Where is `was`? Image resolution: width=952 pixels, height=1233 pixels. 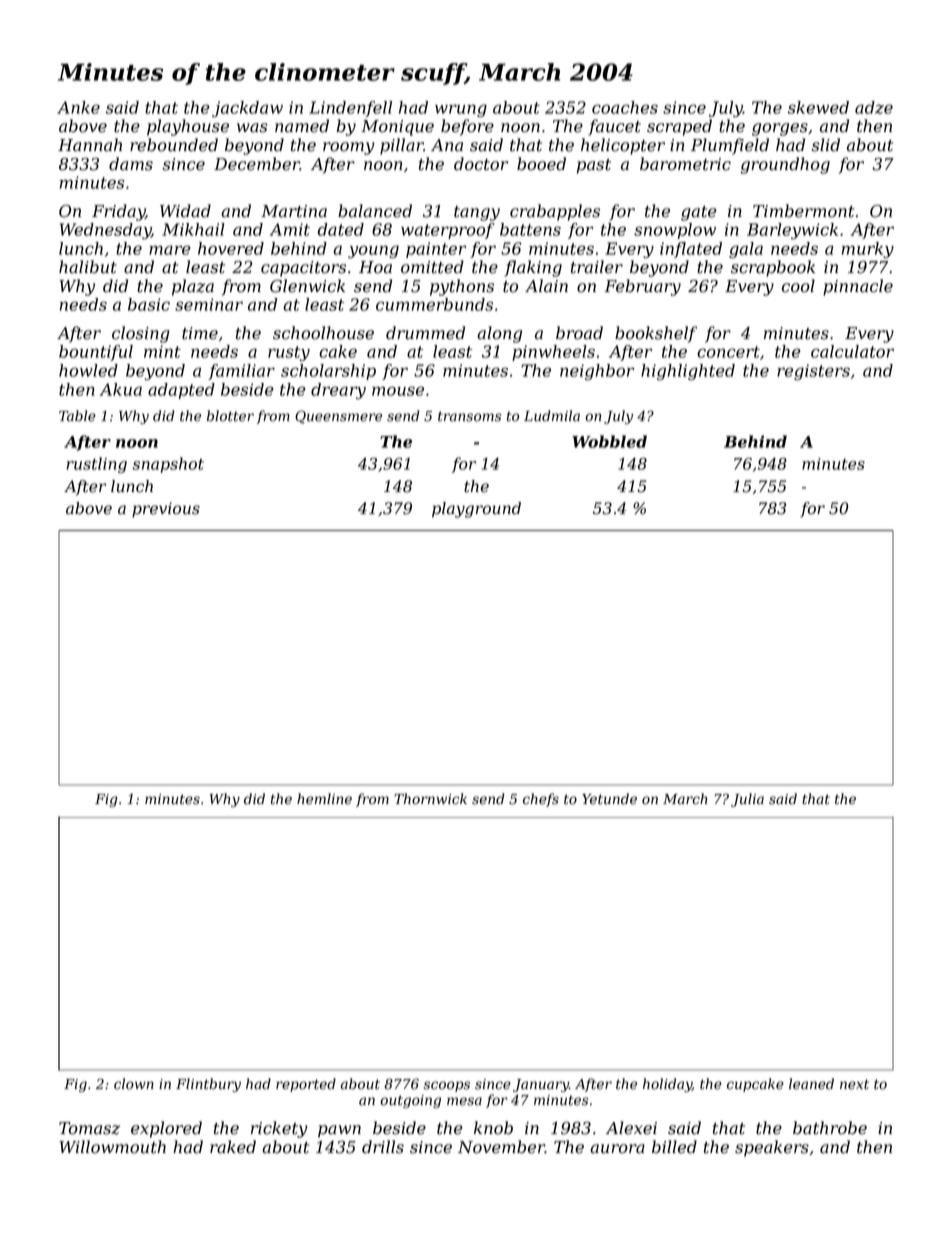 was is located at coordinates (252, 128).
